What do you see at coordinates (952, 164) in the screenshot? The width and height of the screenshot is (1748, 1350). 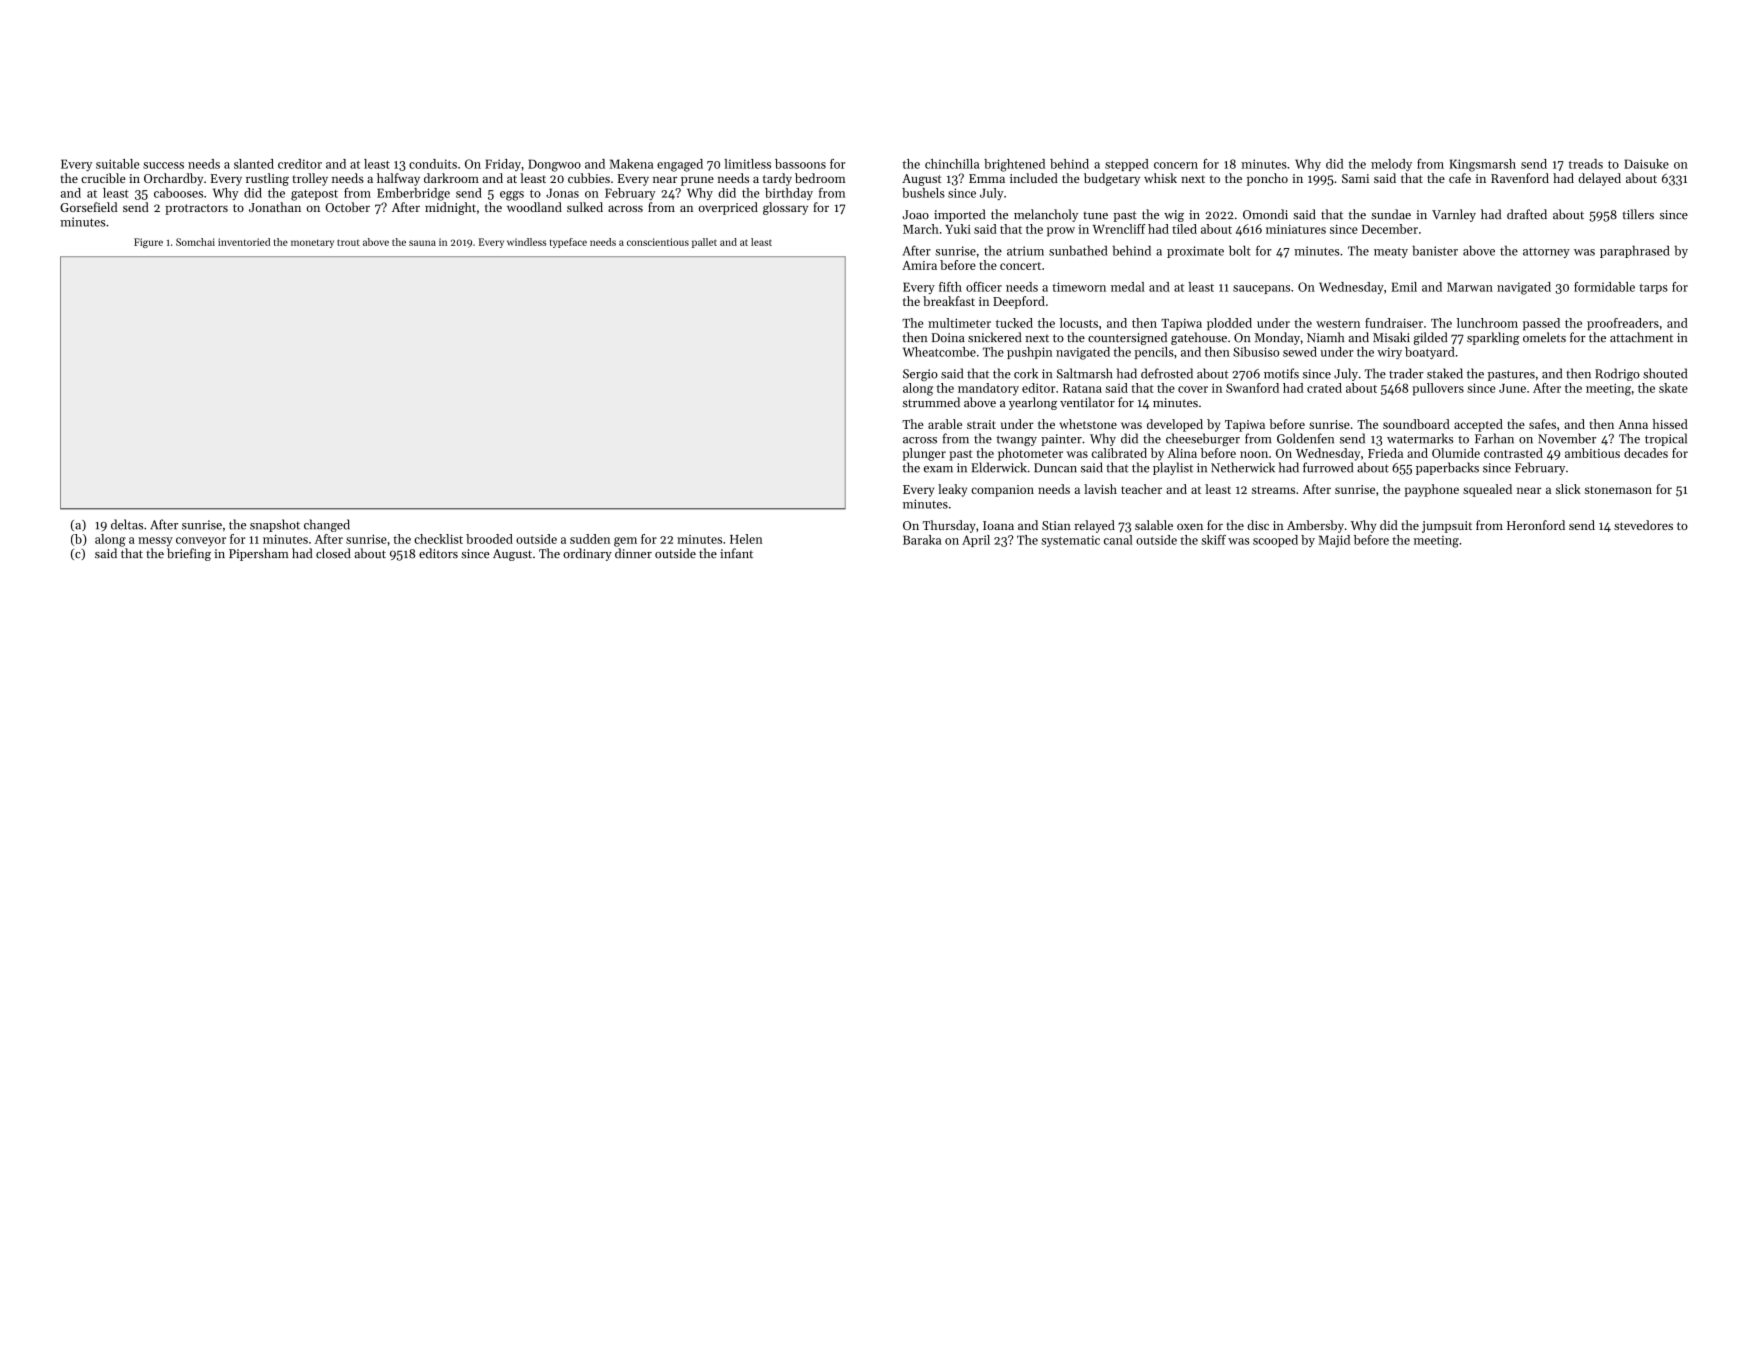 I see `chinchilla` at bounding box center [952, 164].
